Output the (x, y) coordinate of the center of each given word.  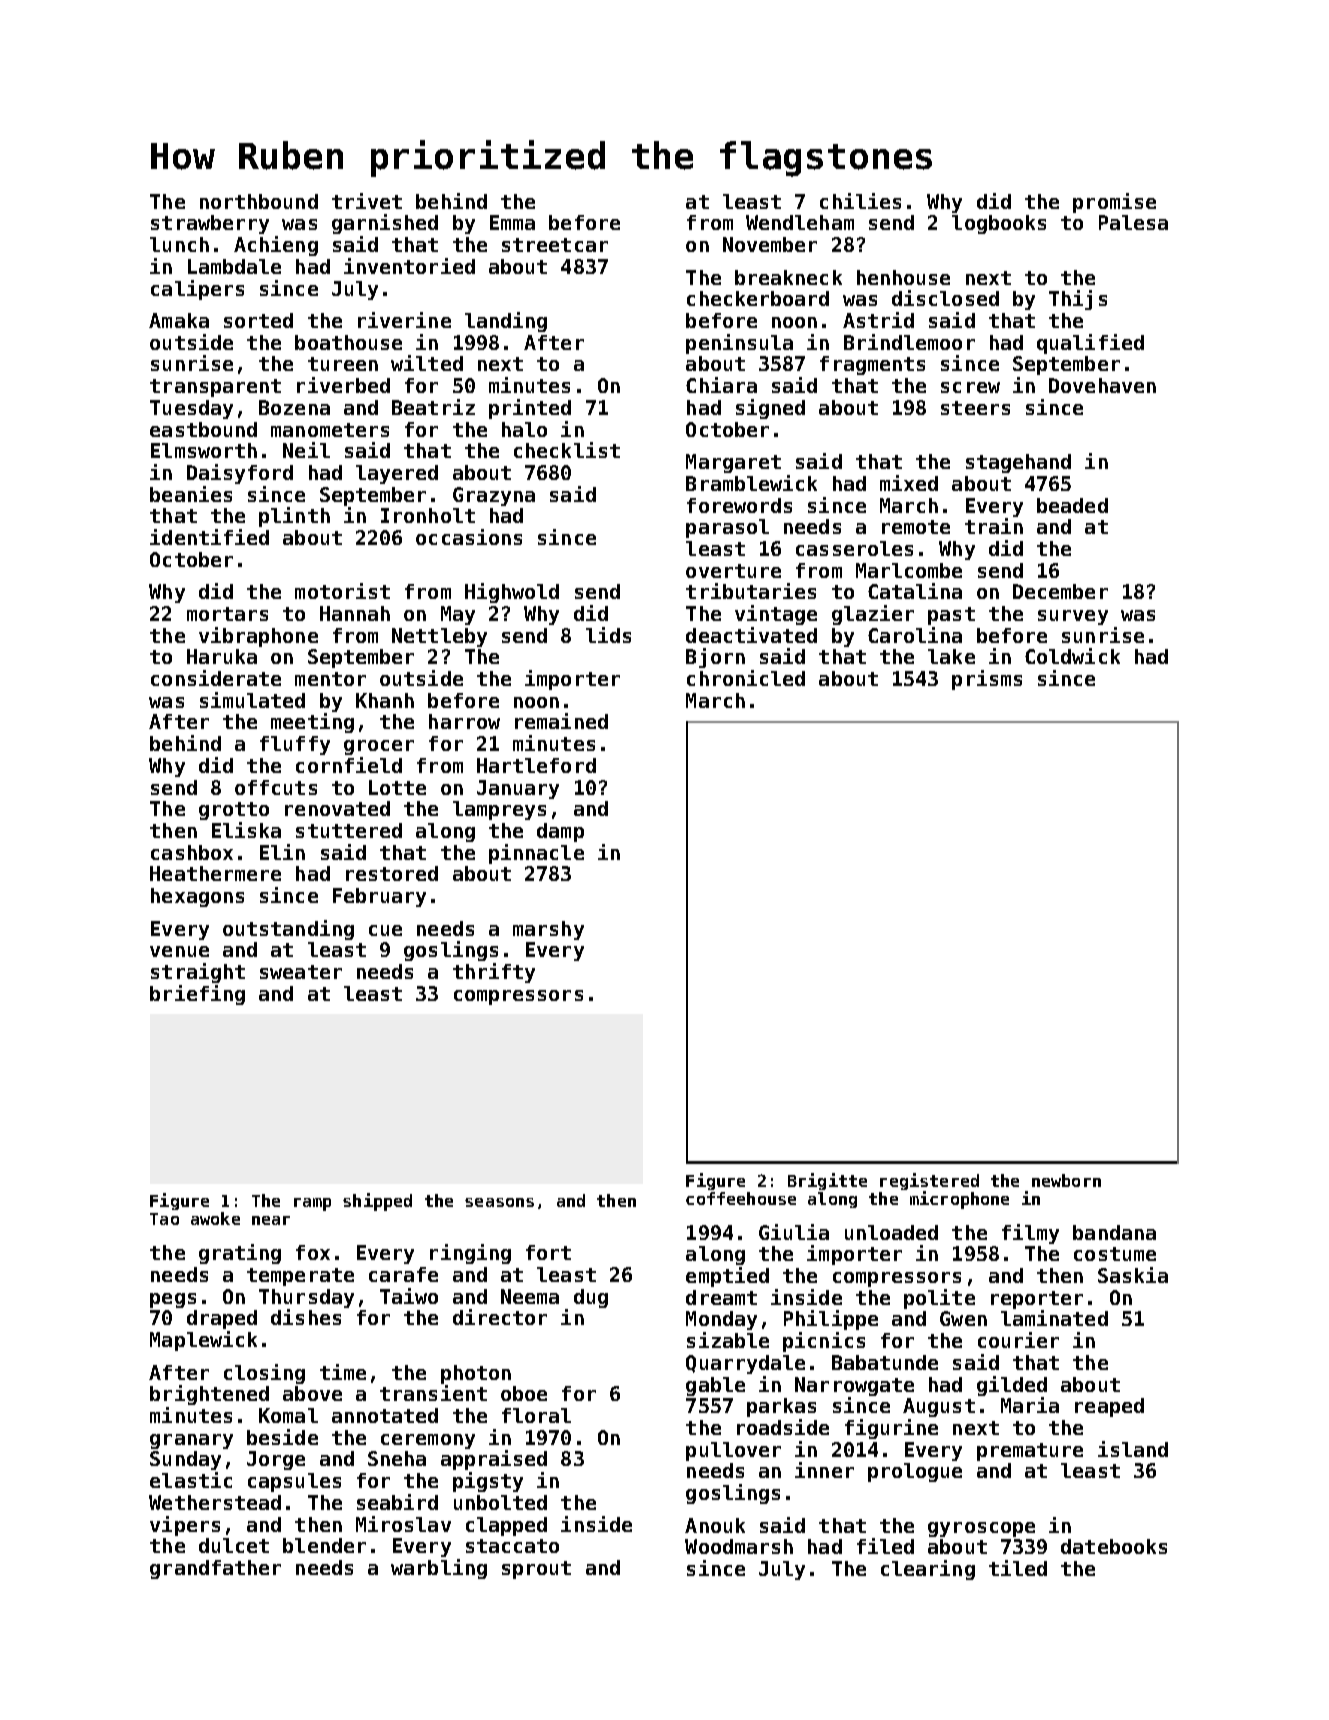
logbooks (999, 224)
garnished (385, 224)
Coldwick (1072, 656)
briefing (197, 995)
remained (561, 721)
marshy (548, 930)
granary (191, 1441)
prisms (987, 680)
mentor (330, 679)
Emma (512, 222)
